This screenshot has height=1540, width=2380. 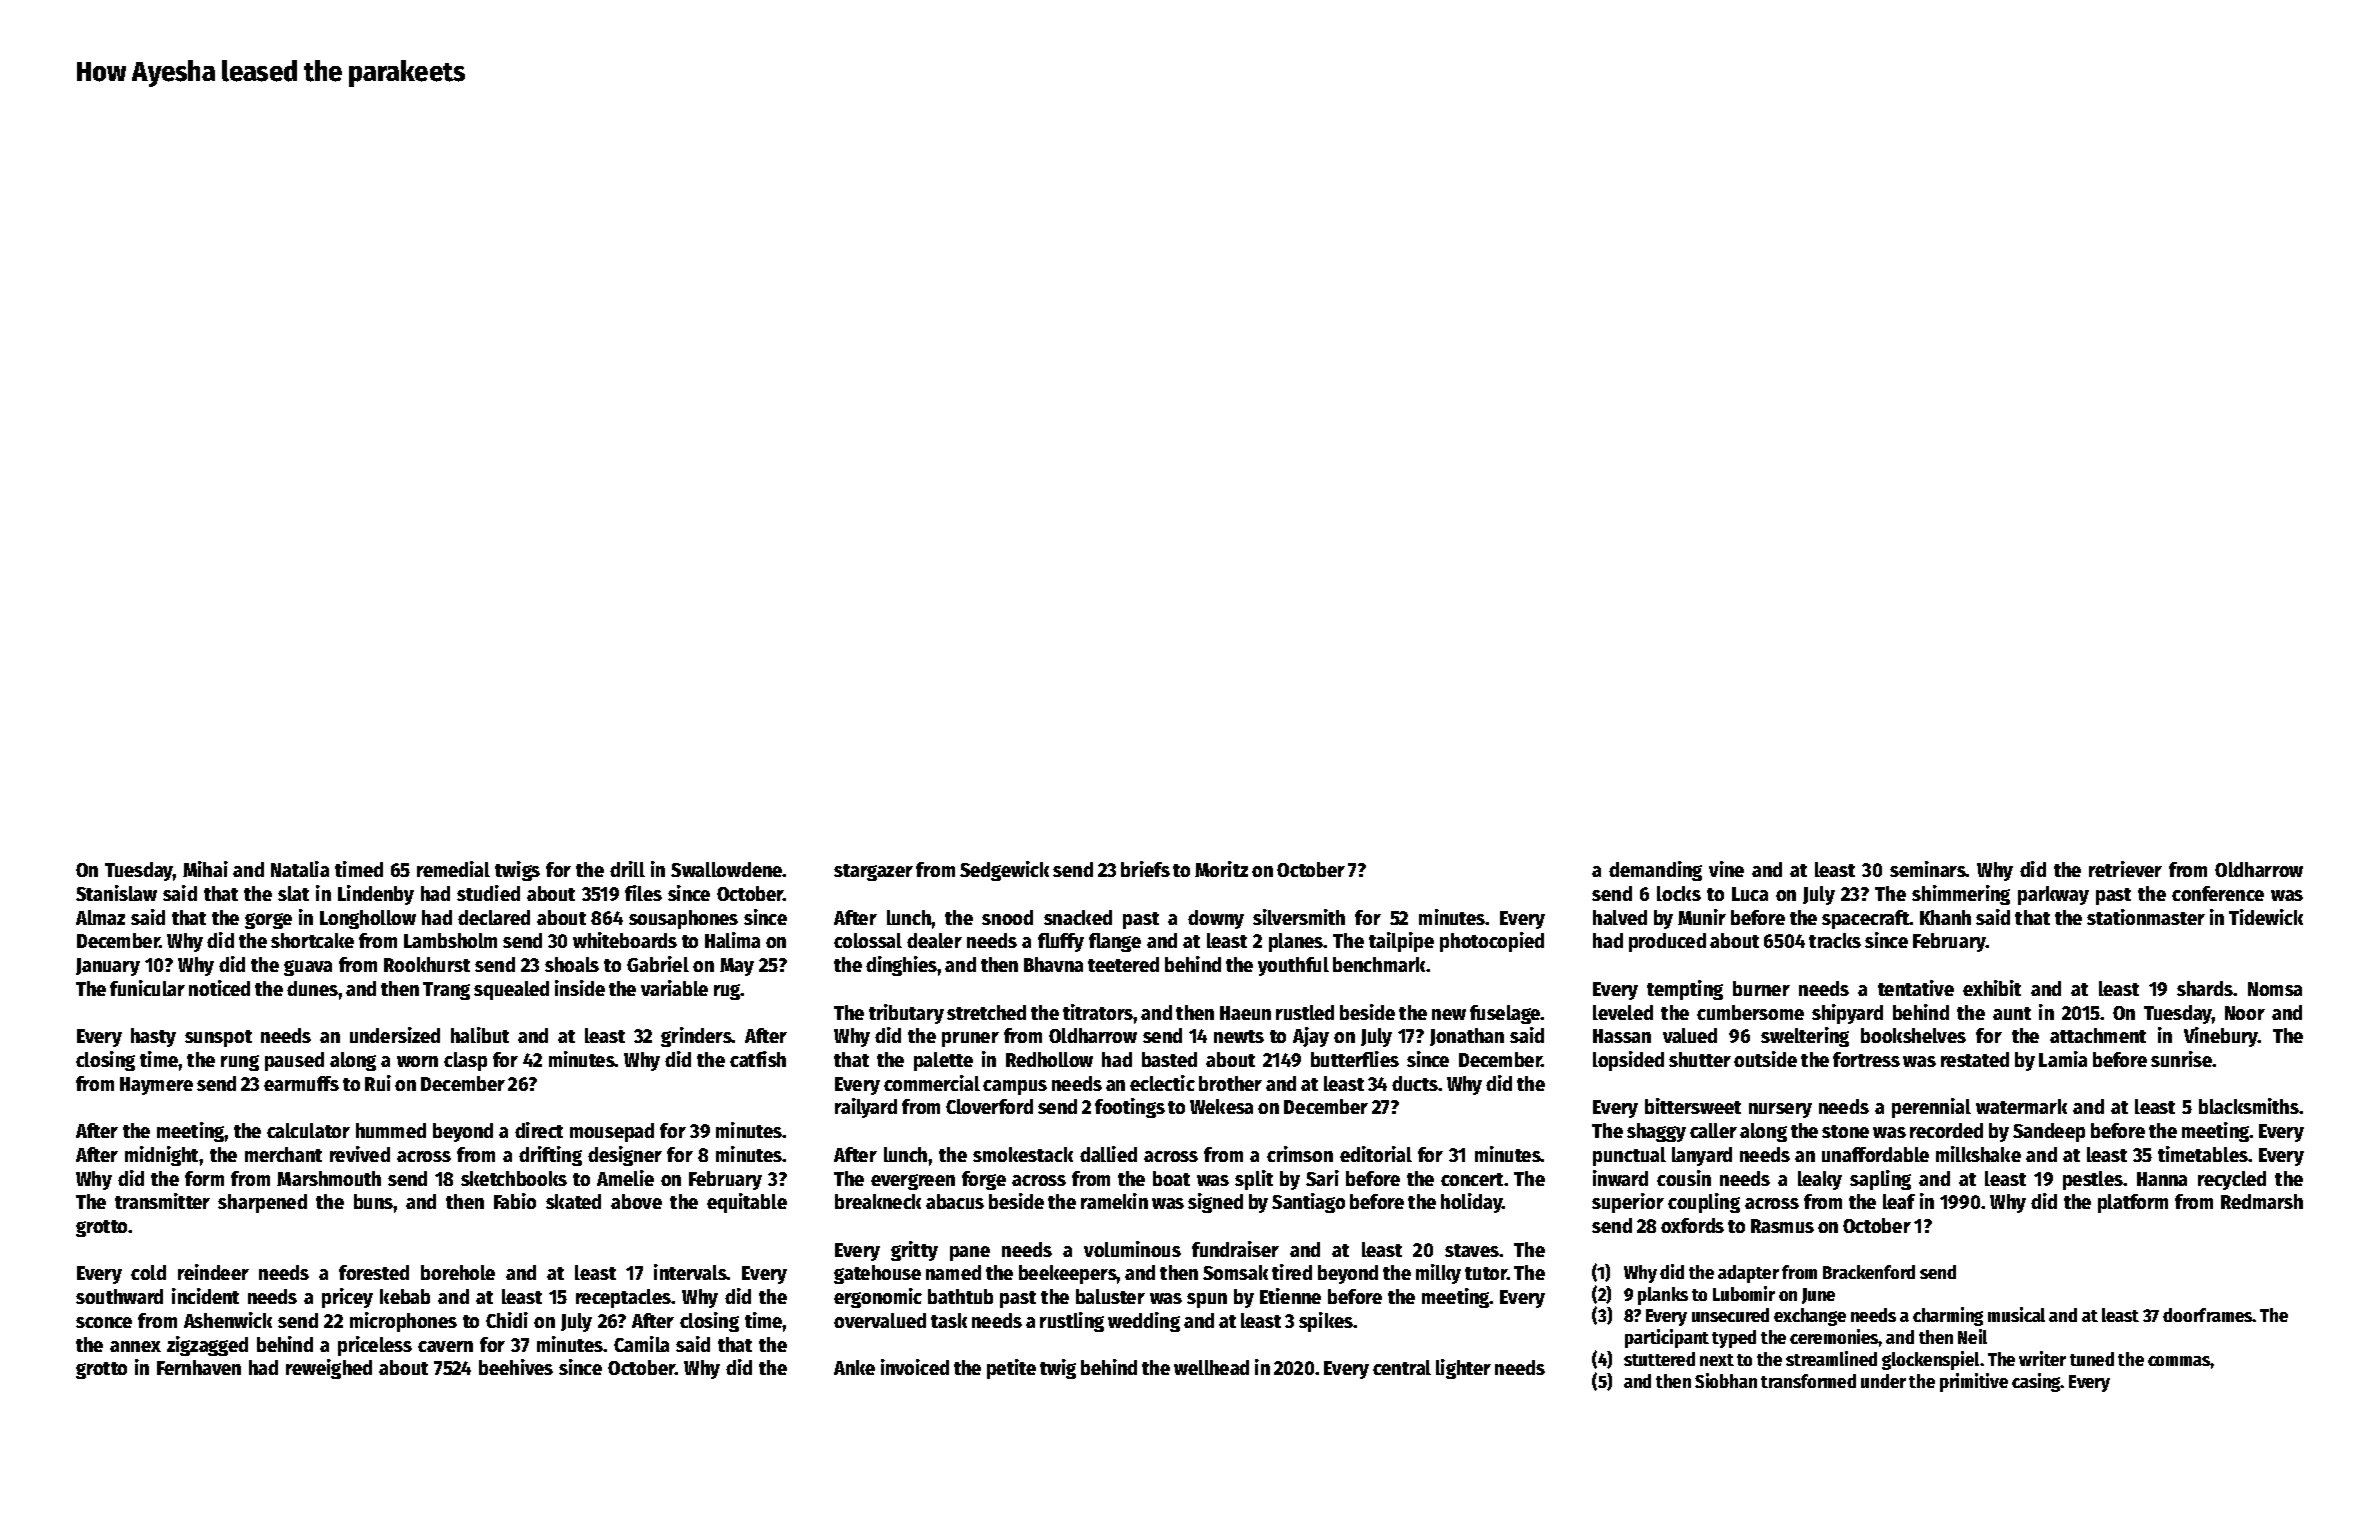 What do you see at coordinates (1004, 871) in the screenshot?
I see `Sedgewick` at bounding box center [1004, 871].
